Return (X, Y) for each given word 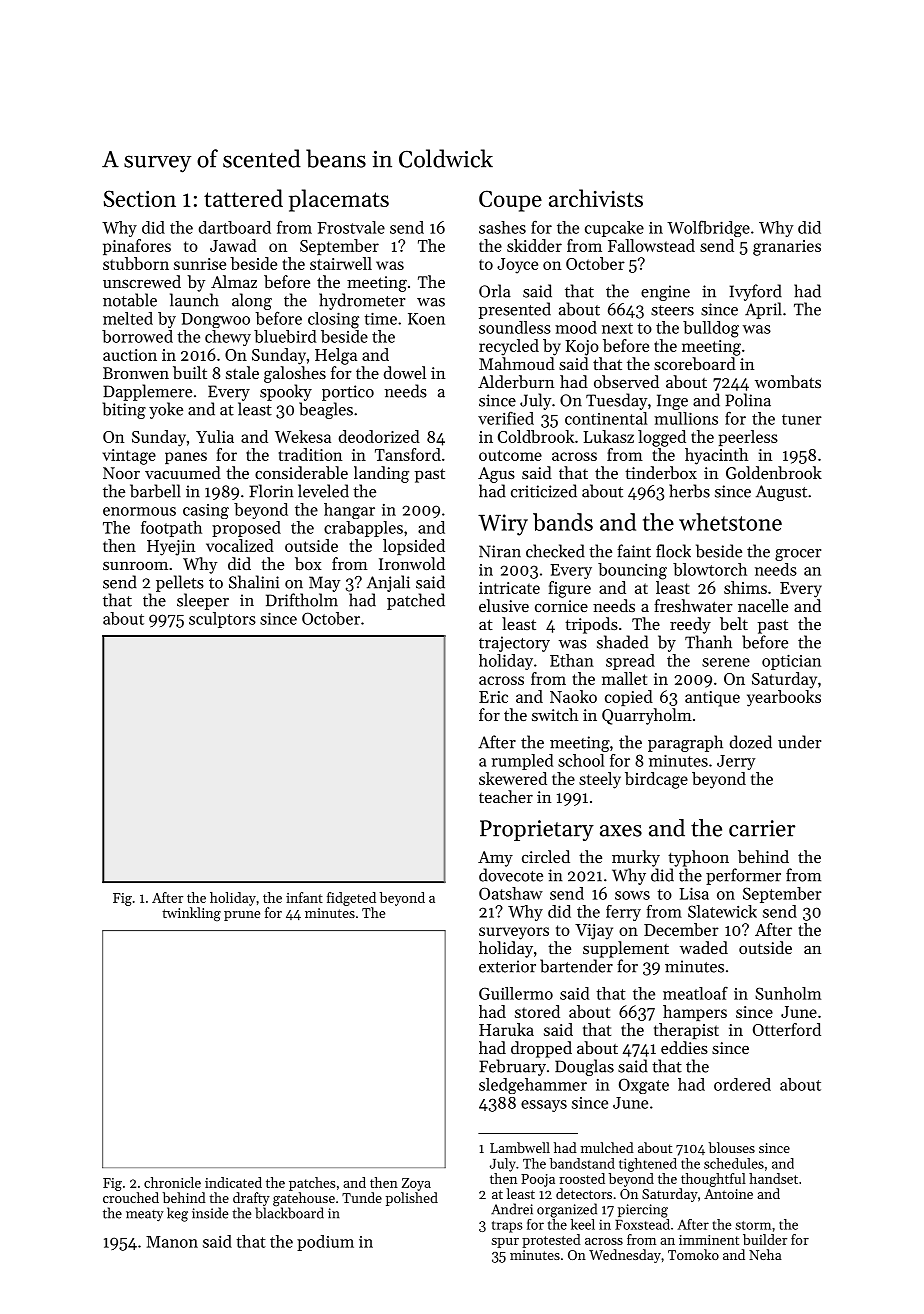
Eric (493, 697)
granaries (787, 248)
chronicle (172, 1182)
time (381, 318)
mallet (624, 678)
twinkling (191, 914)
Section (140, 198)
